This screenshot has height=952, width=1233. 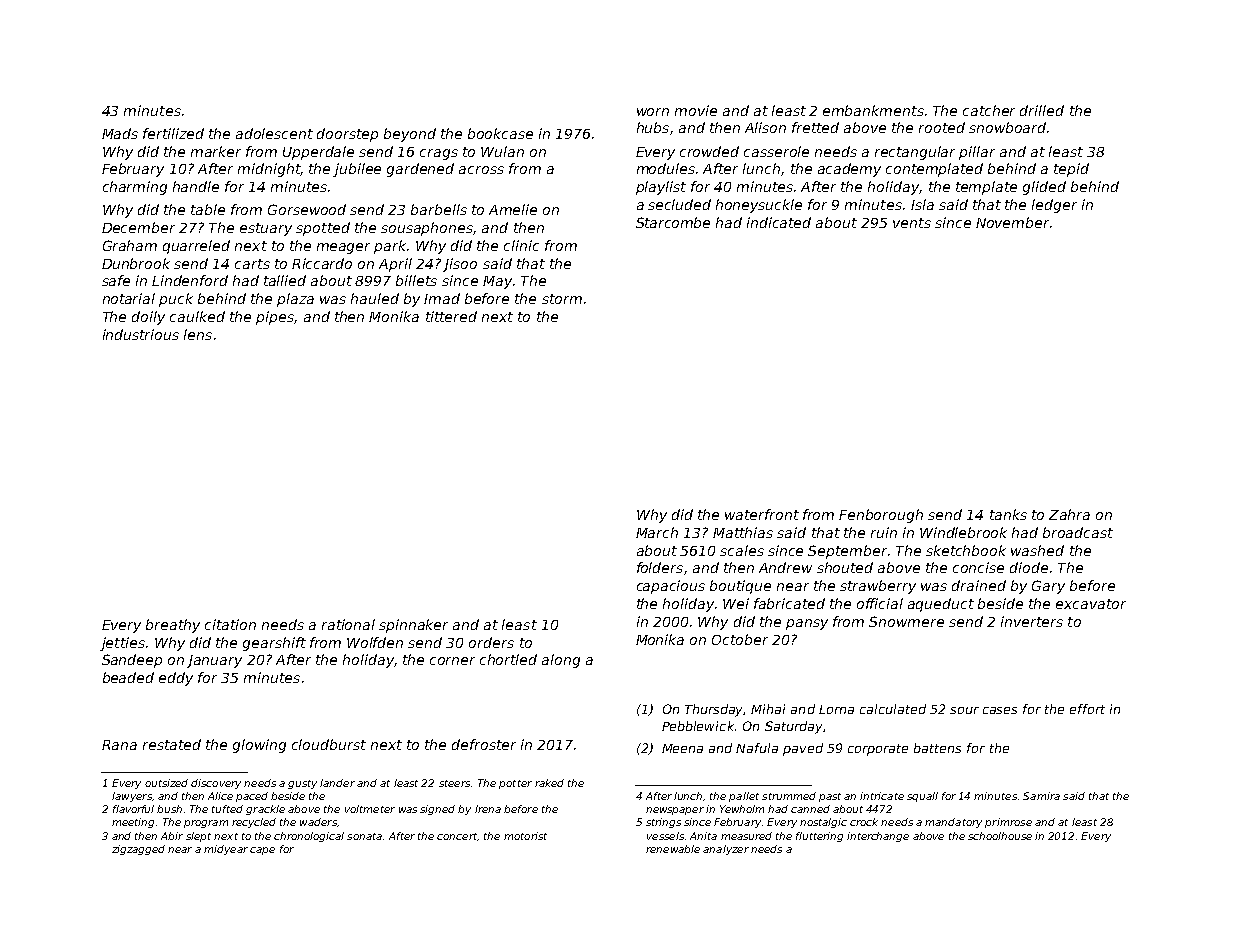 I want to click on raked, so click(x=549, y=783).
